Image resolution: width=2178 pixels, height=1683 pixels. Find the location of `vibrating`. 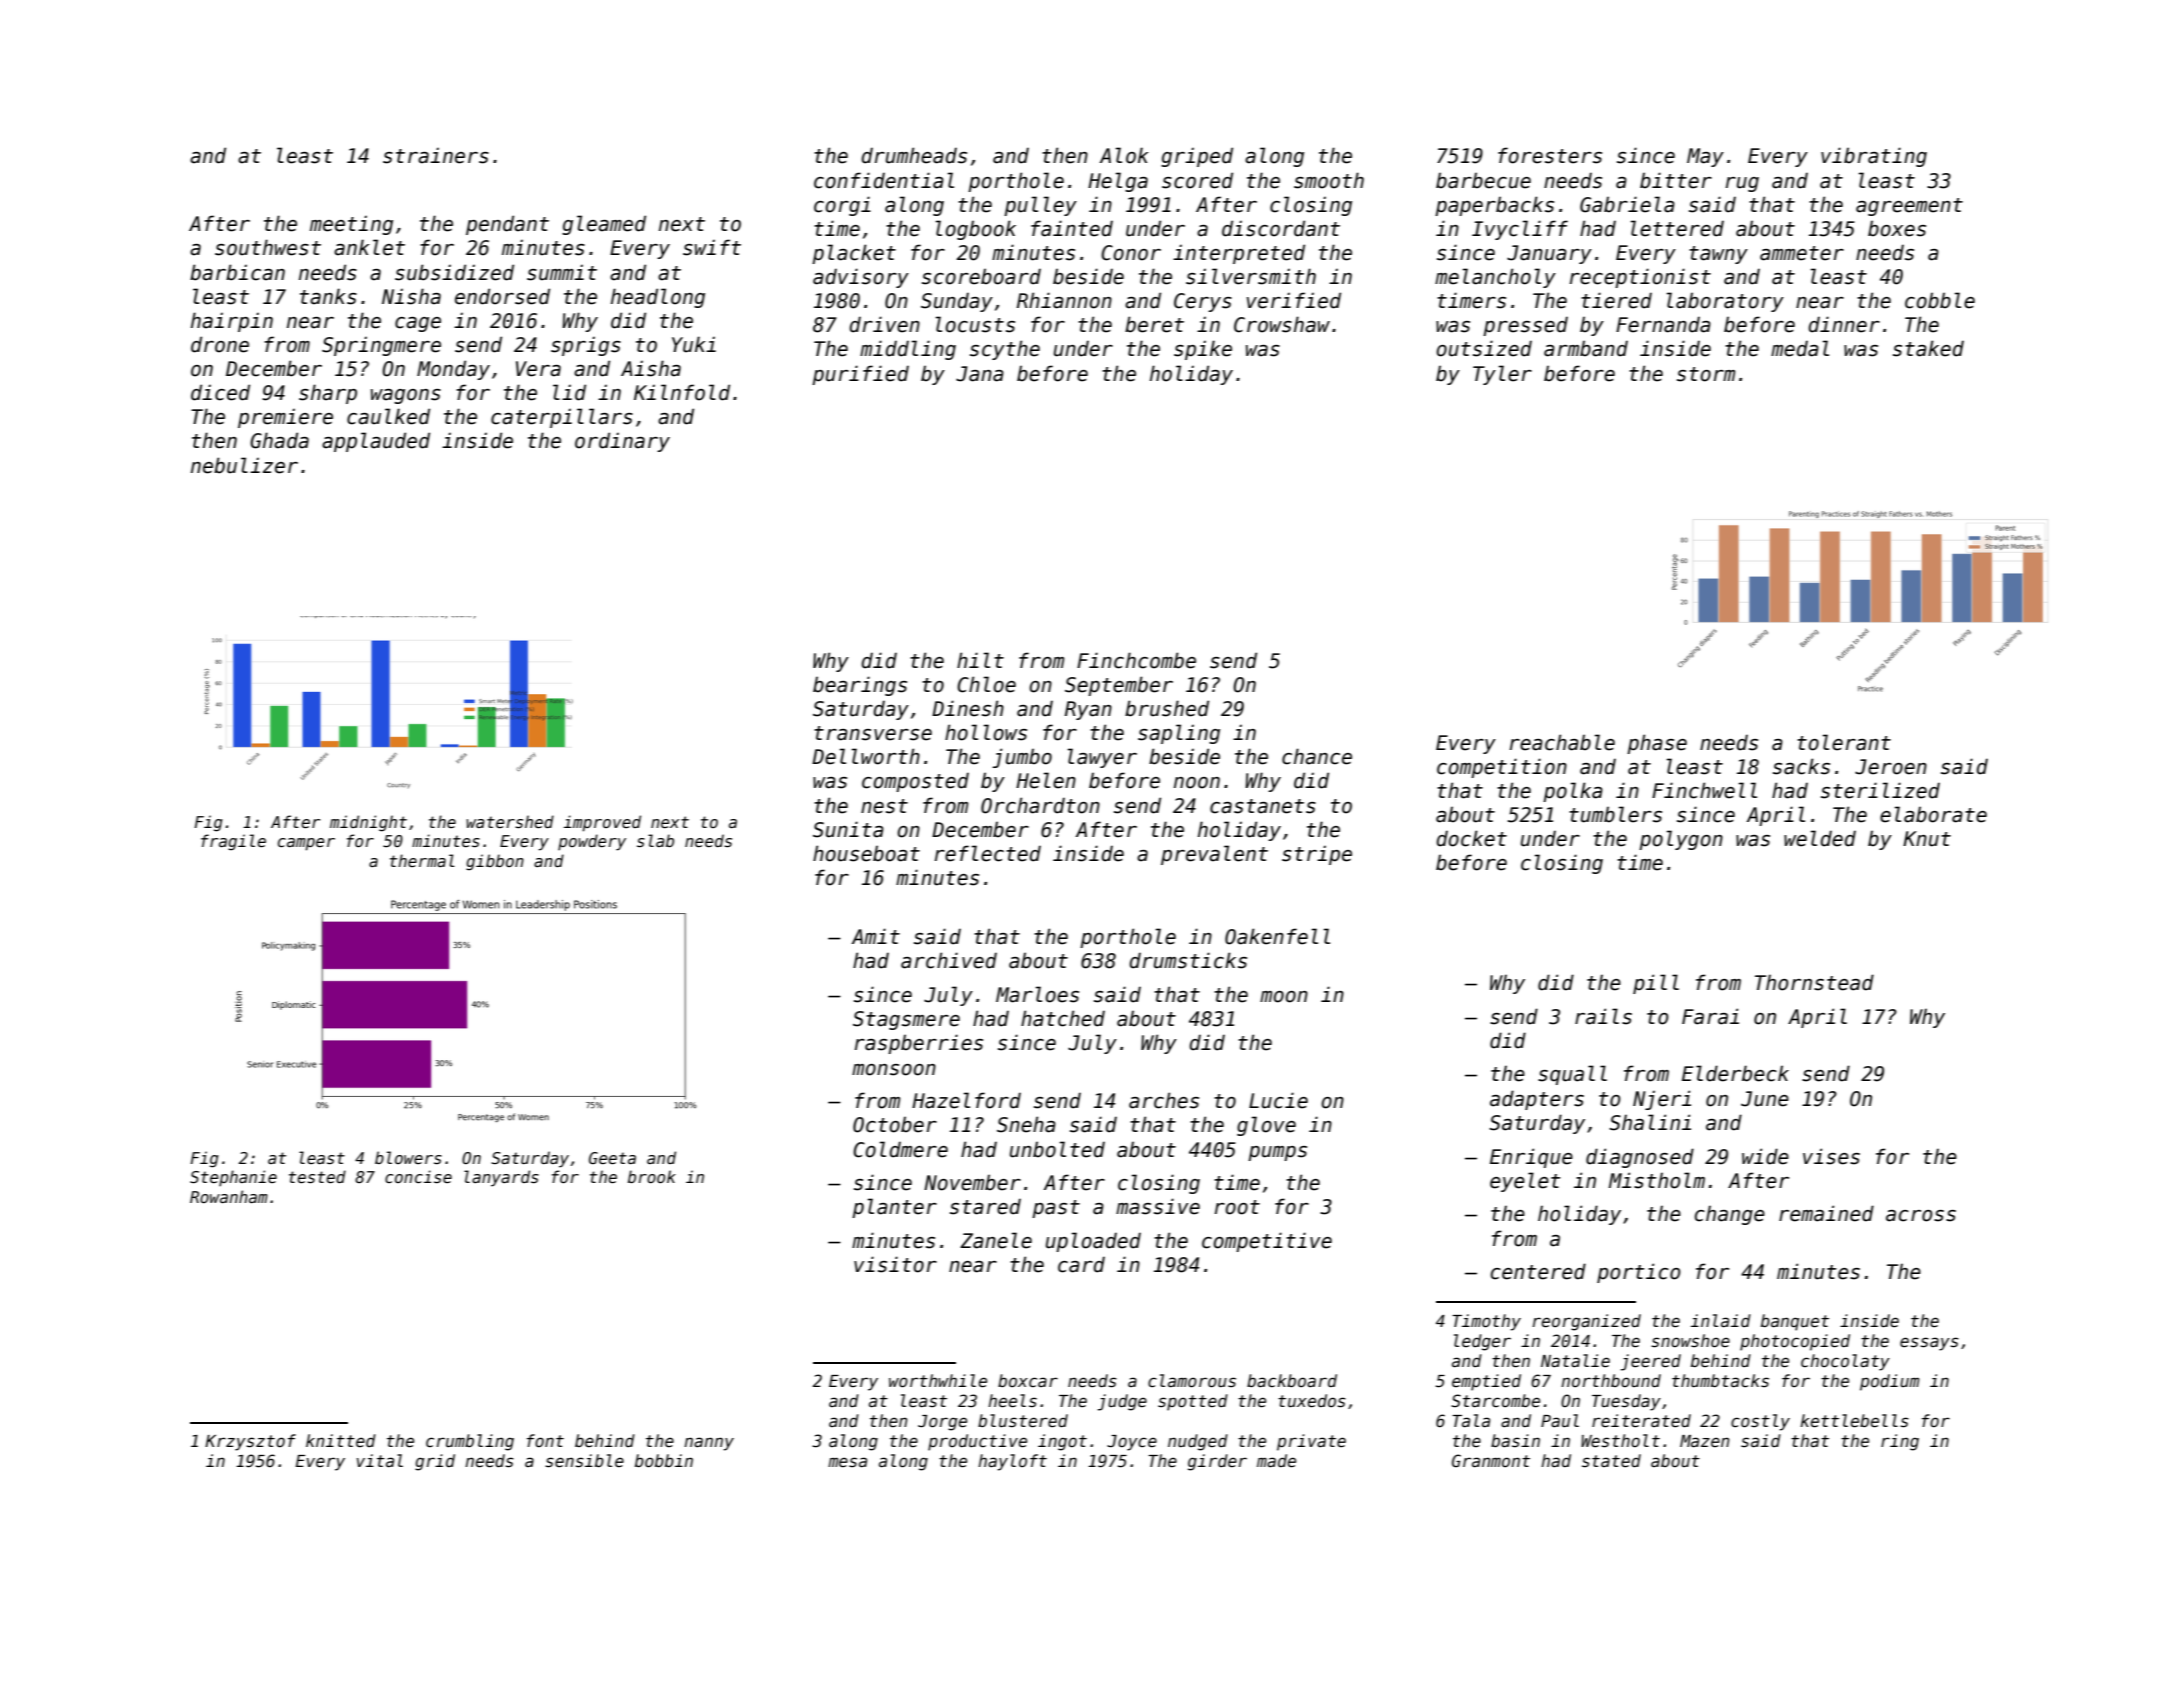

vibrating is located at coordinates (1874, 157).
